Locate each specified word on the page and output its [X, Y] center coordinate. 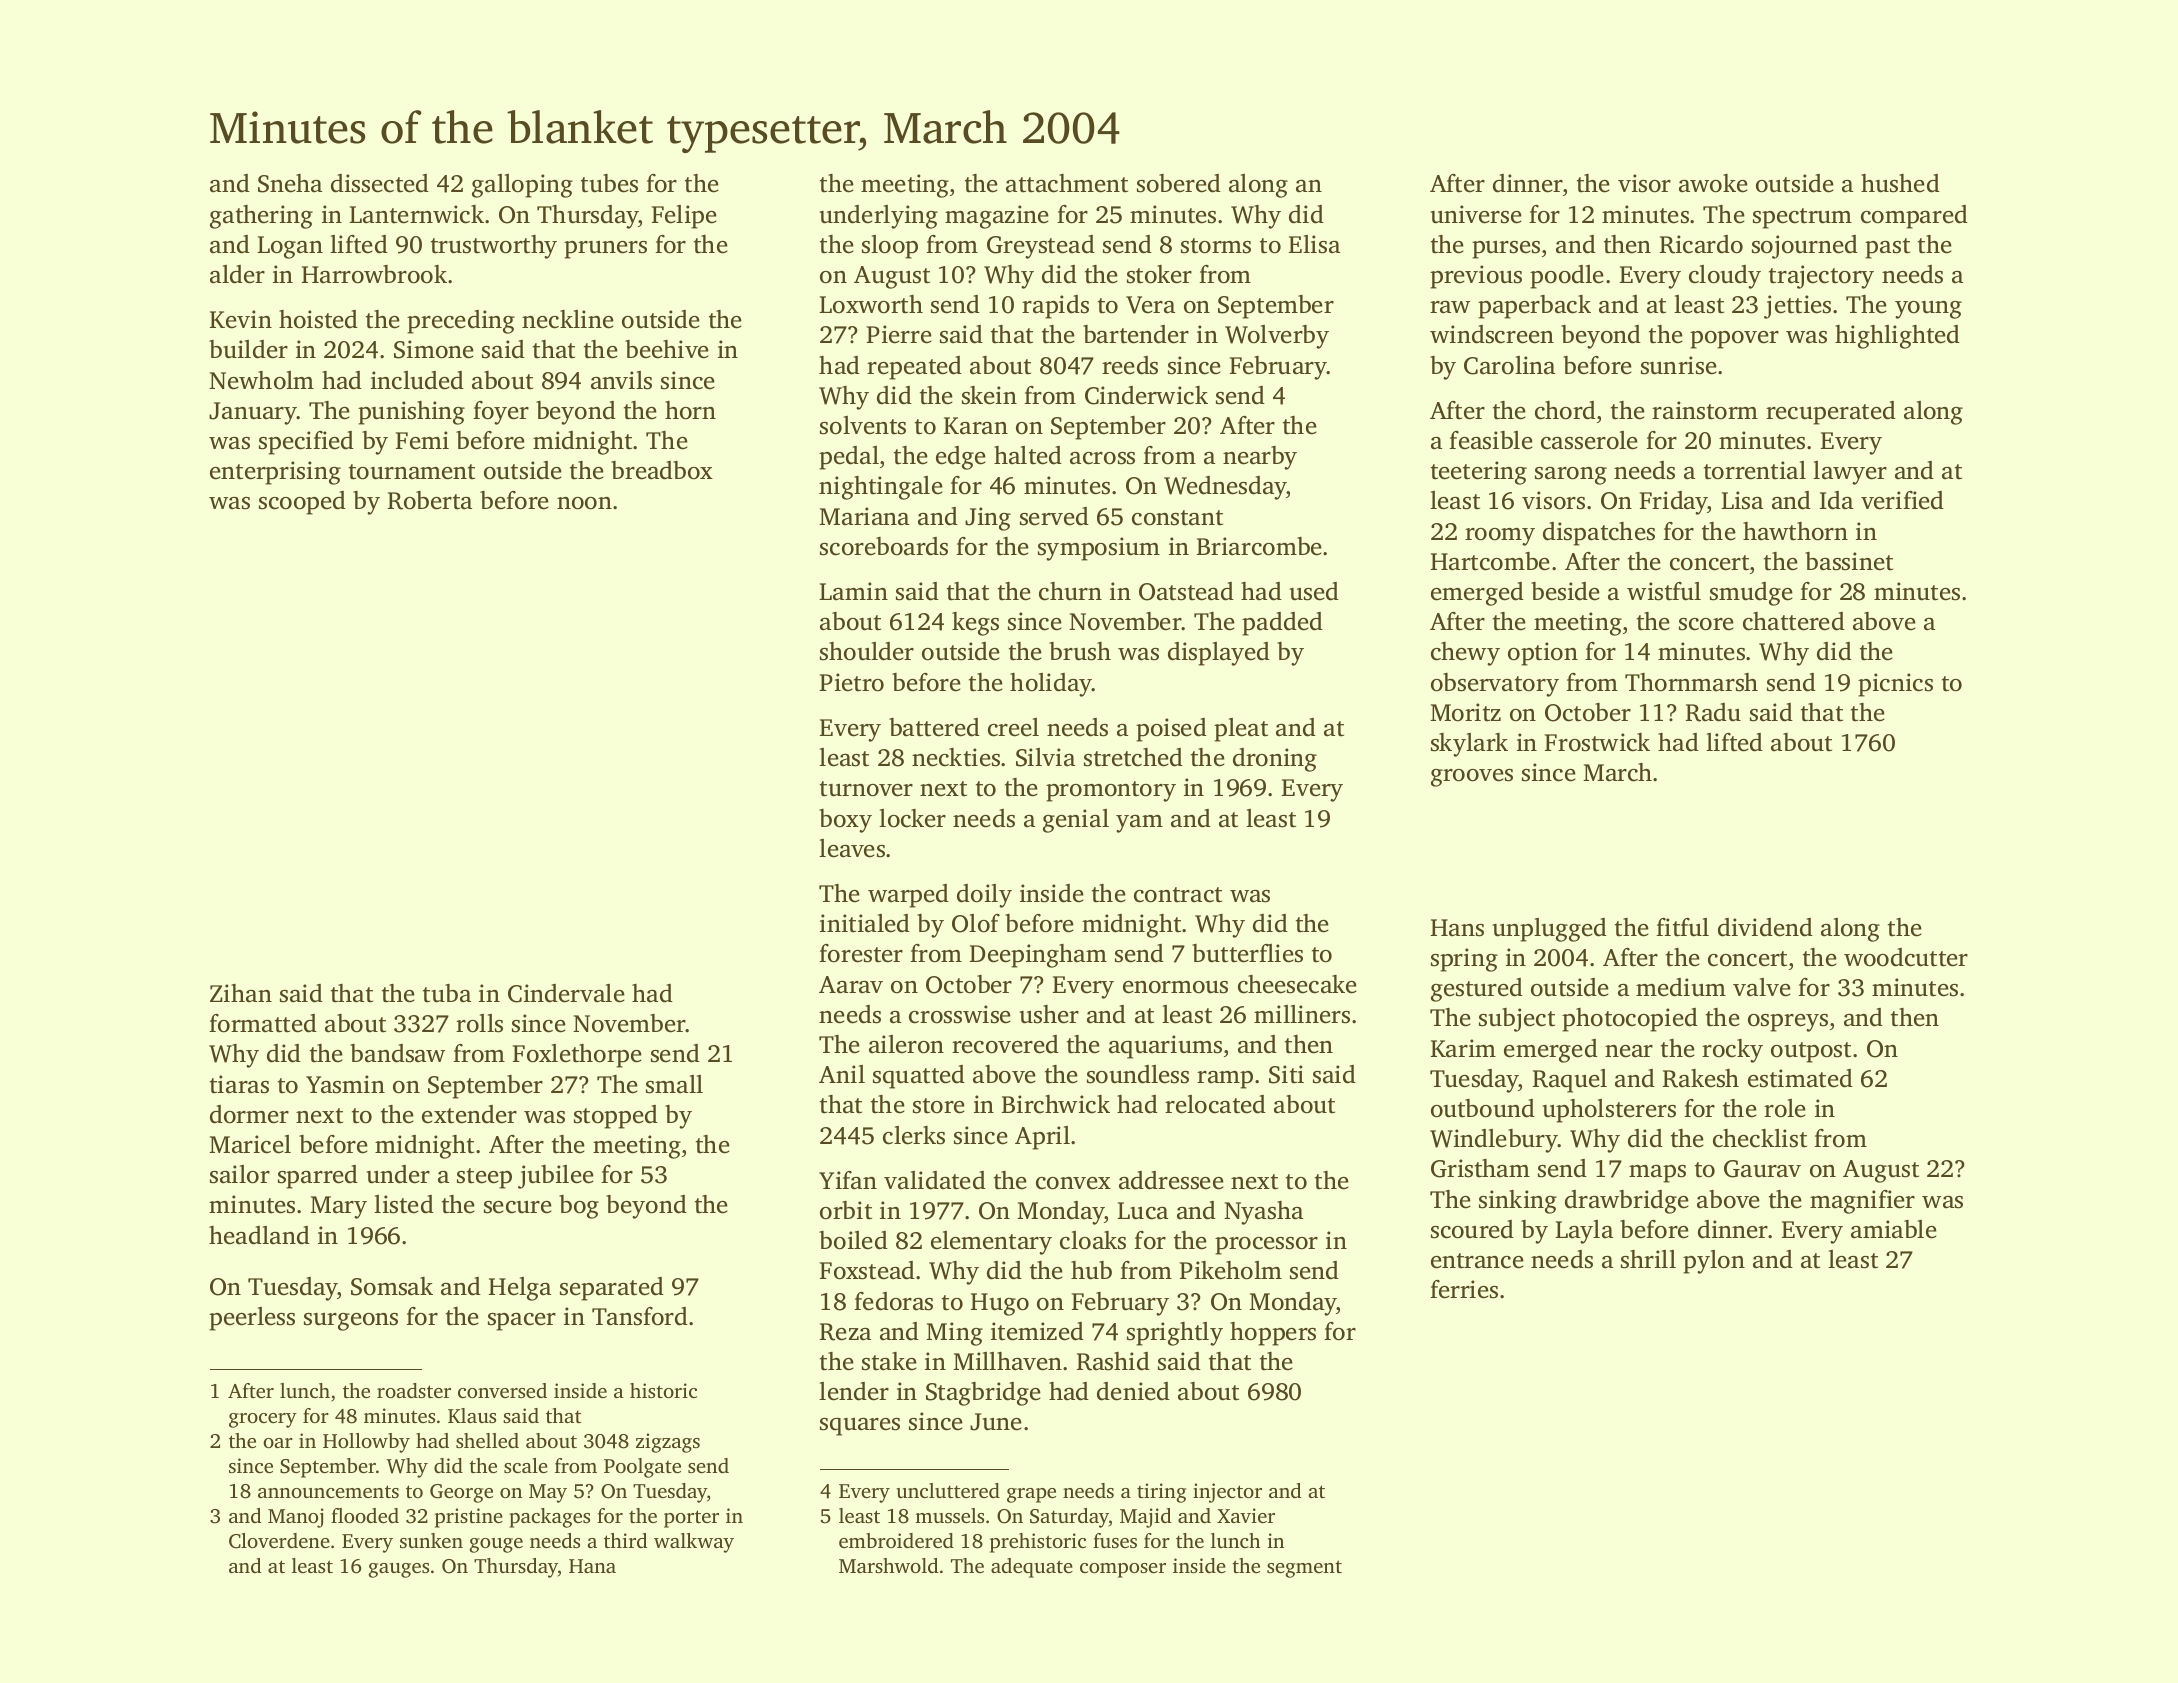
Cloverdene [279, 1541]
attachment [1067, 183]
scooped [302, 503]
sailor [240, 1174]
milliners [1302, 1014]
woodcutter [1906, 957]
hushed [1900, 183]
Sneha [290, 183]
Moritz [1465, 712]
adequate [1032, 1568]
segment [1304, 1569]
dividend [1765, 927]
